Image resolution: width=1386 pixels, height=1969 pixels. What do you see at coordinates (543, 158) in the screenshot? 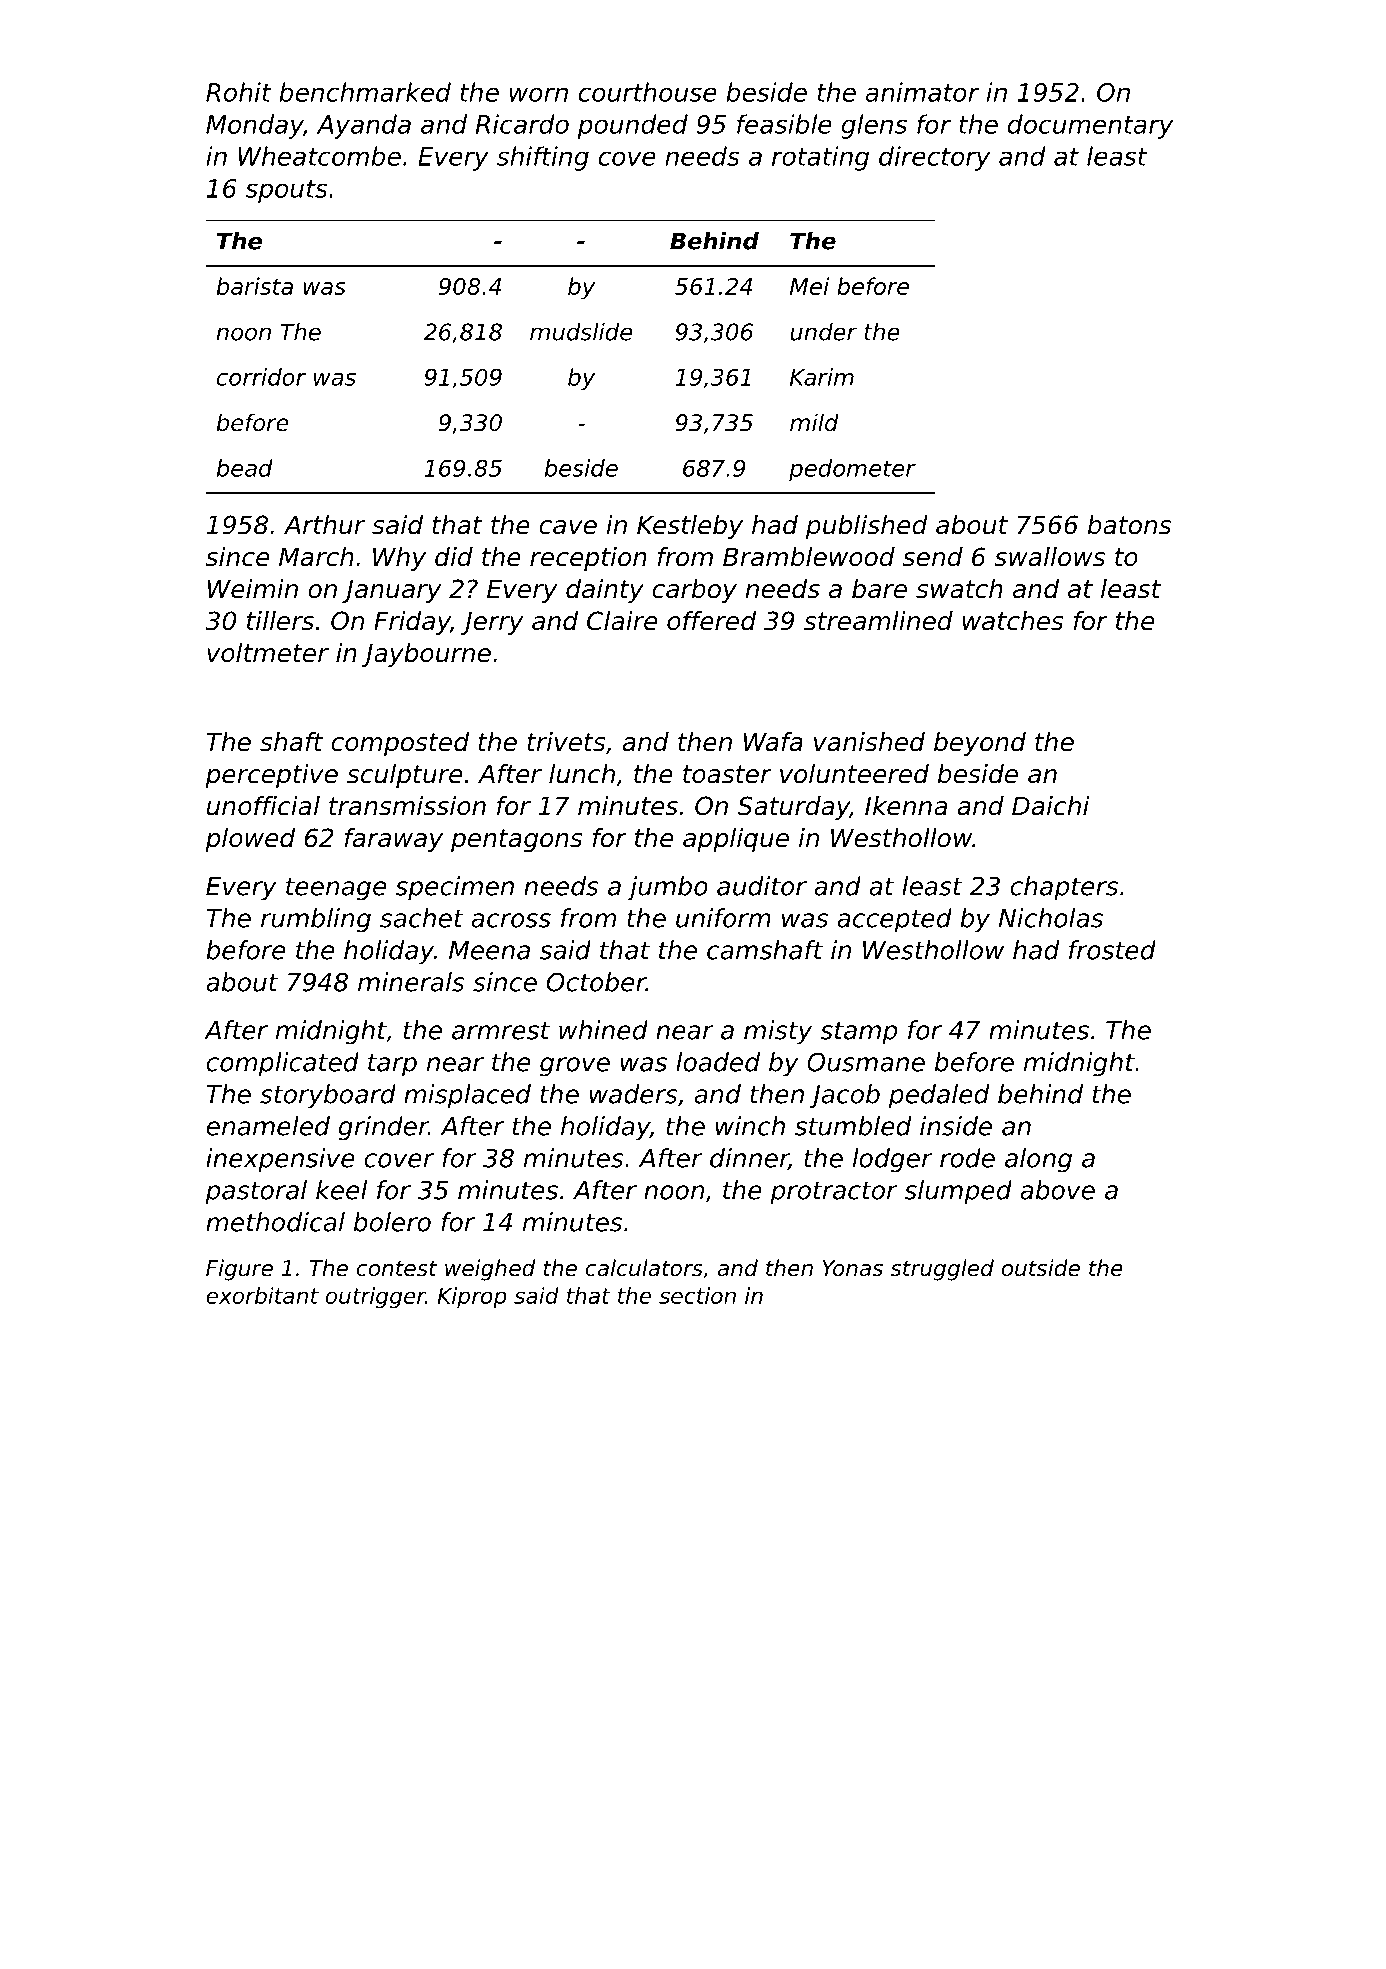
I see `shifting` at bounding box center [543, 158].
